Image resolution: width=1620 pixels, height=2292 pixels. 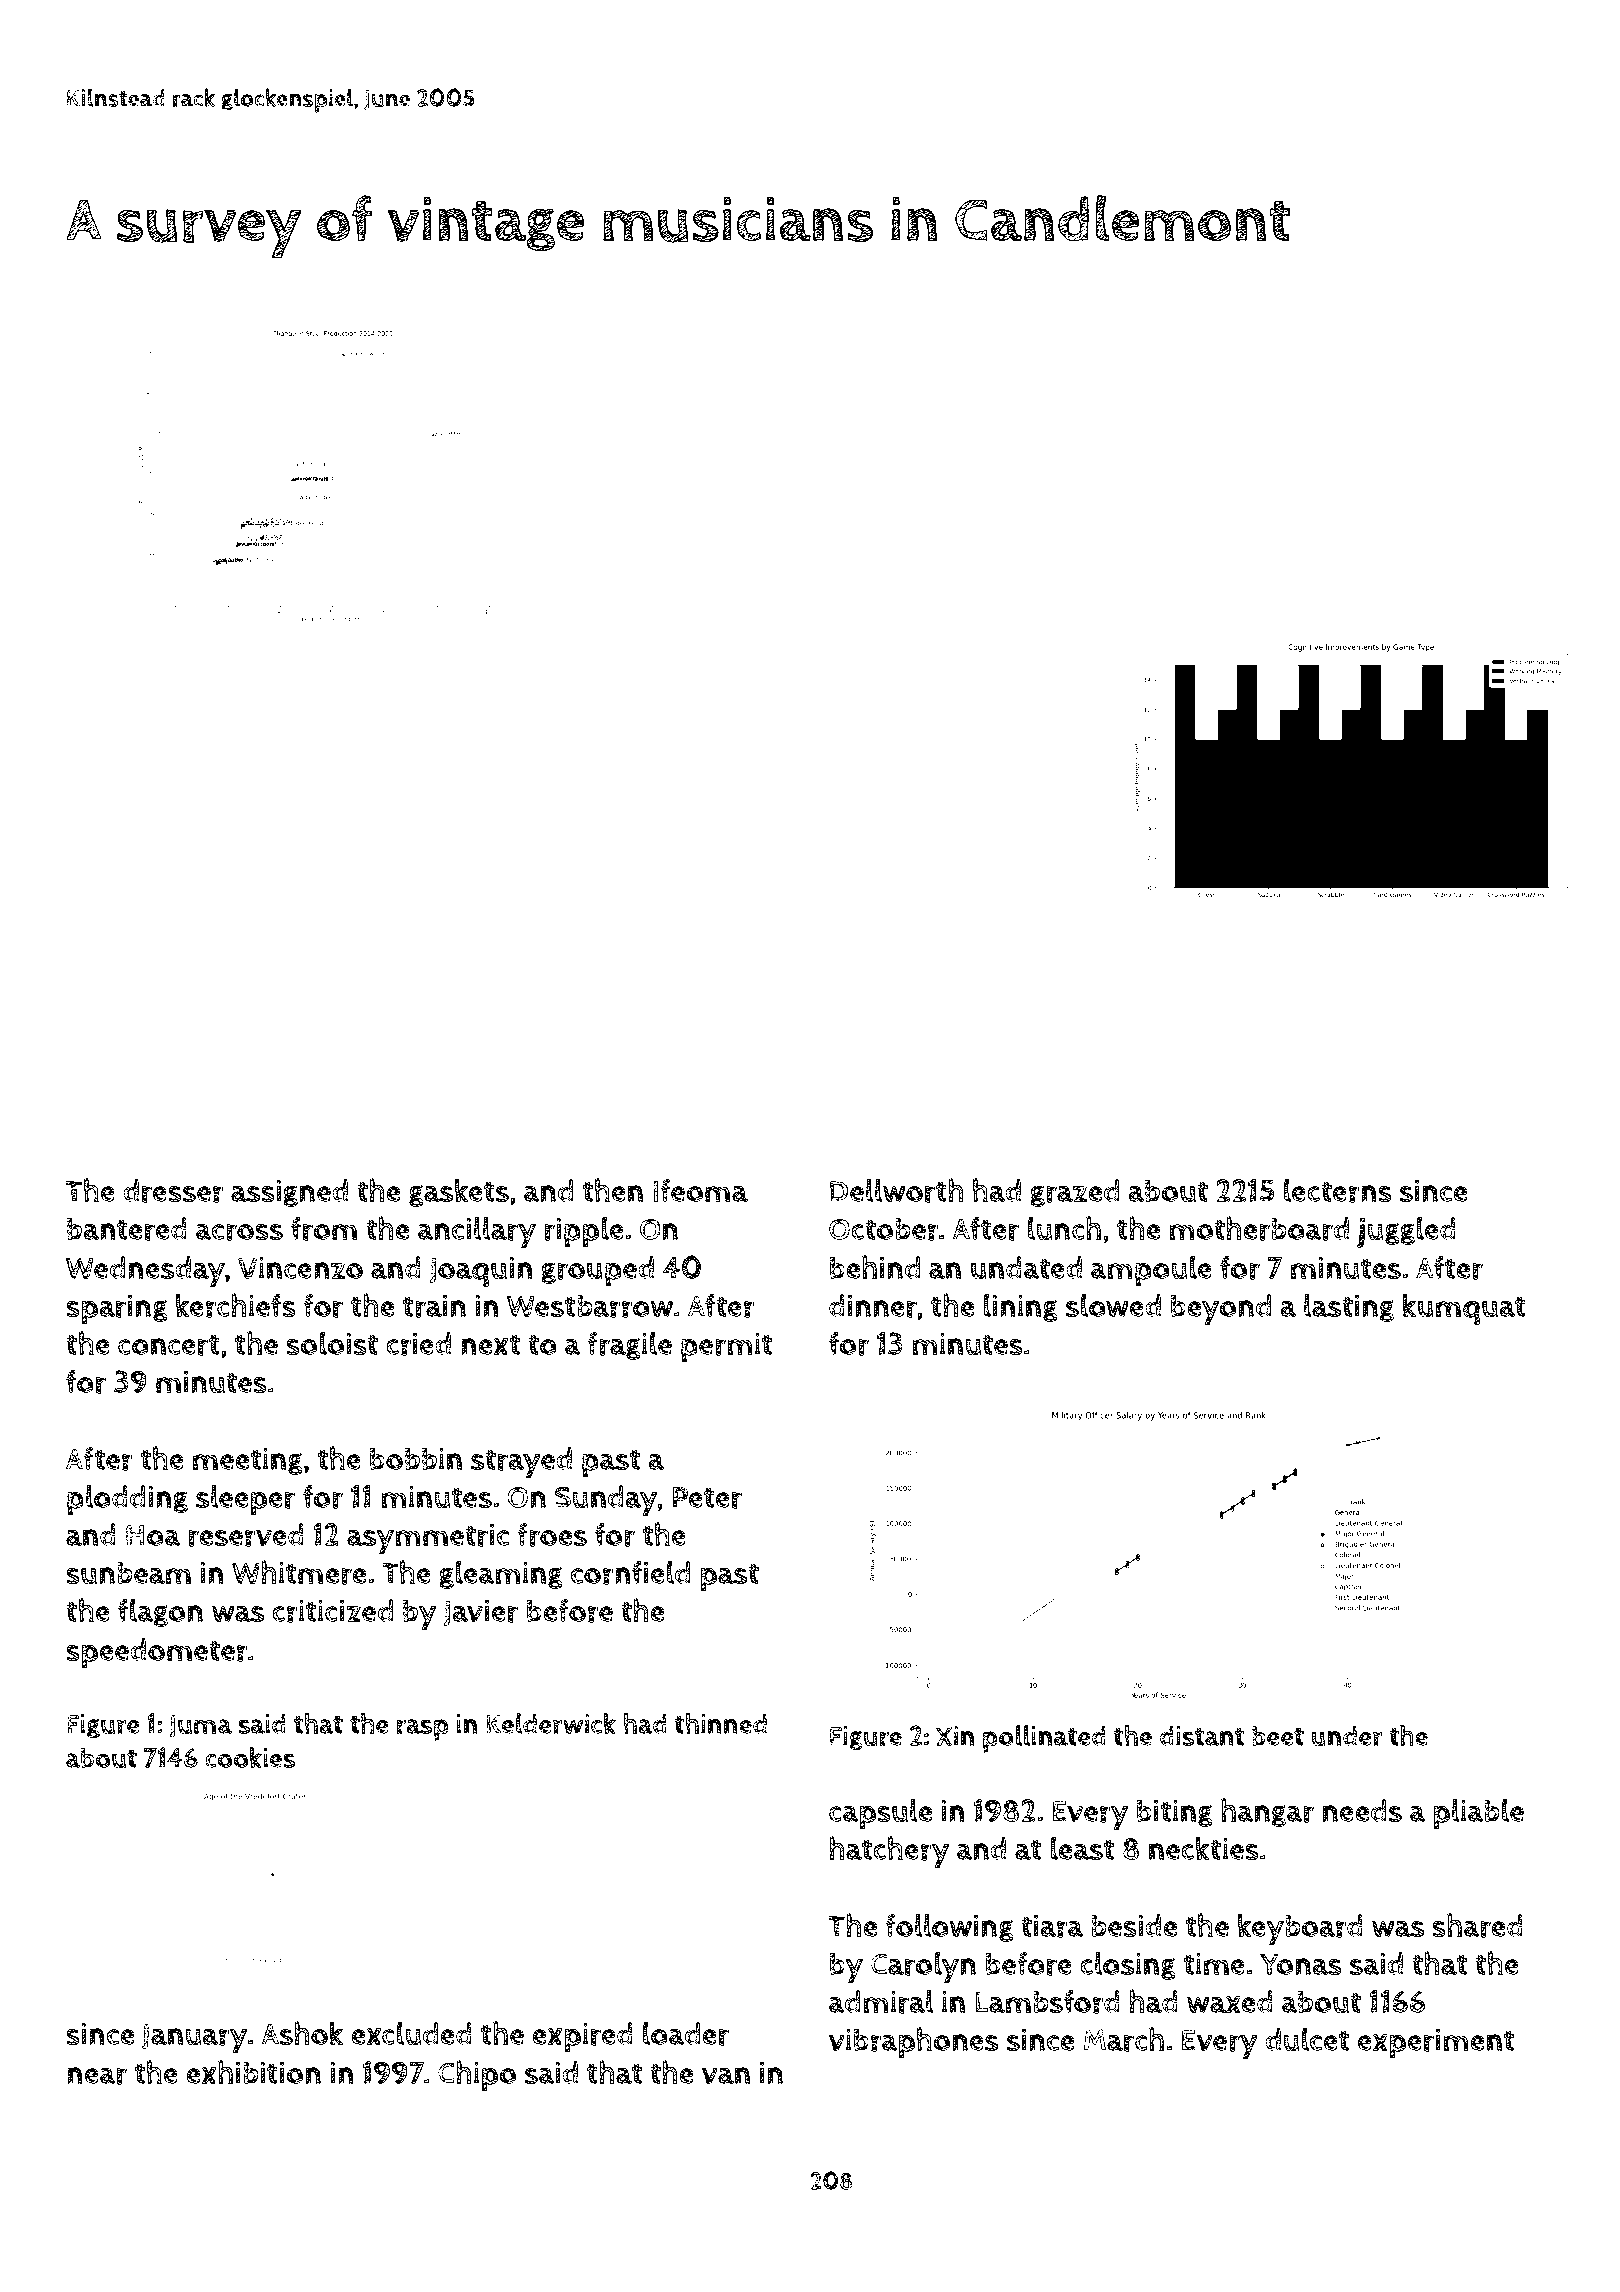 I want to click on rasp, so click(x=422, y=1730).
